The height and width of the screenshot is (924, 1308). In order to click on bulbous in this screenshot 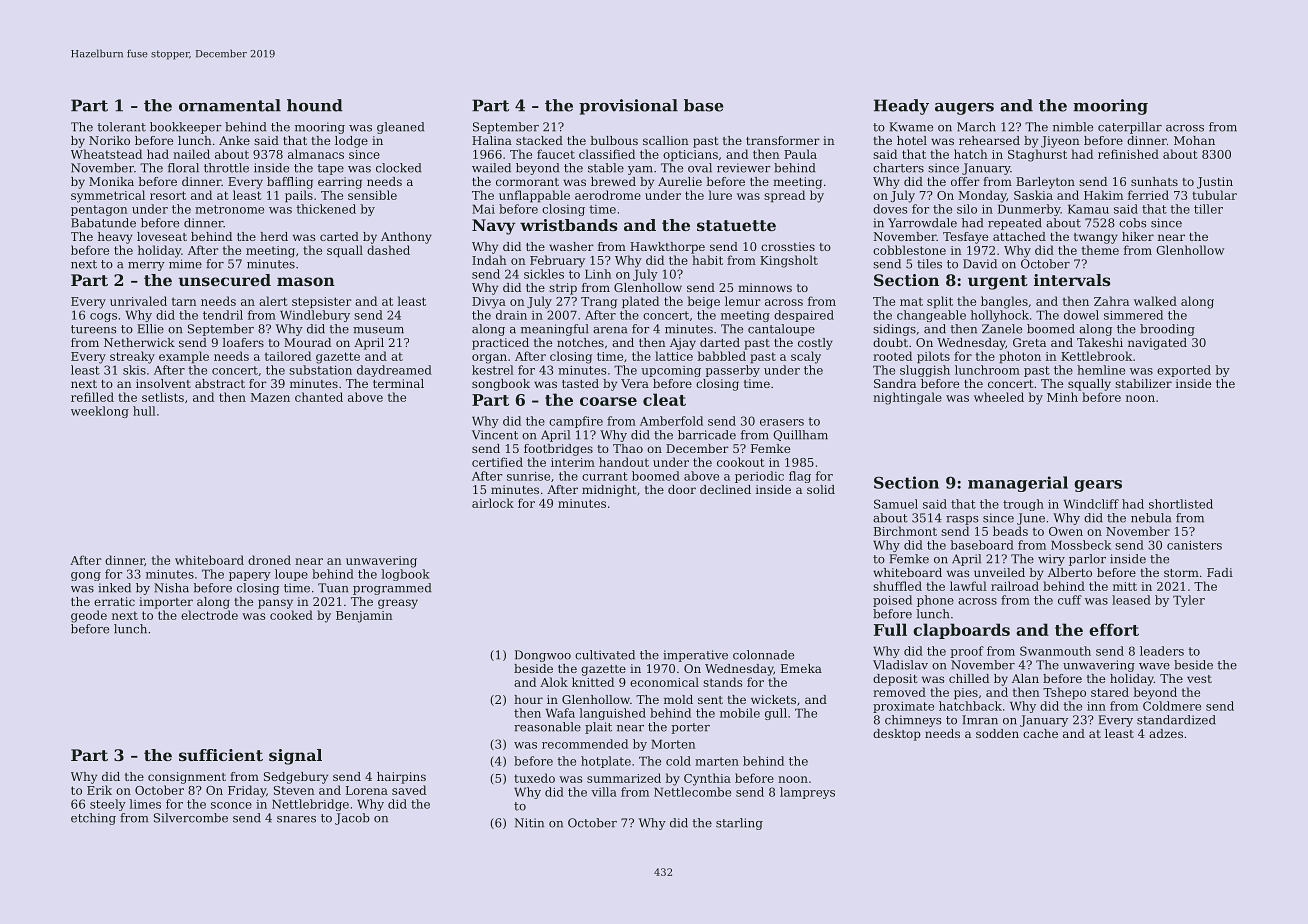, I will do `click(614, 140)`.
